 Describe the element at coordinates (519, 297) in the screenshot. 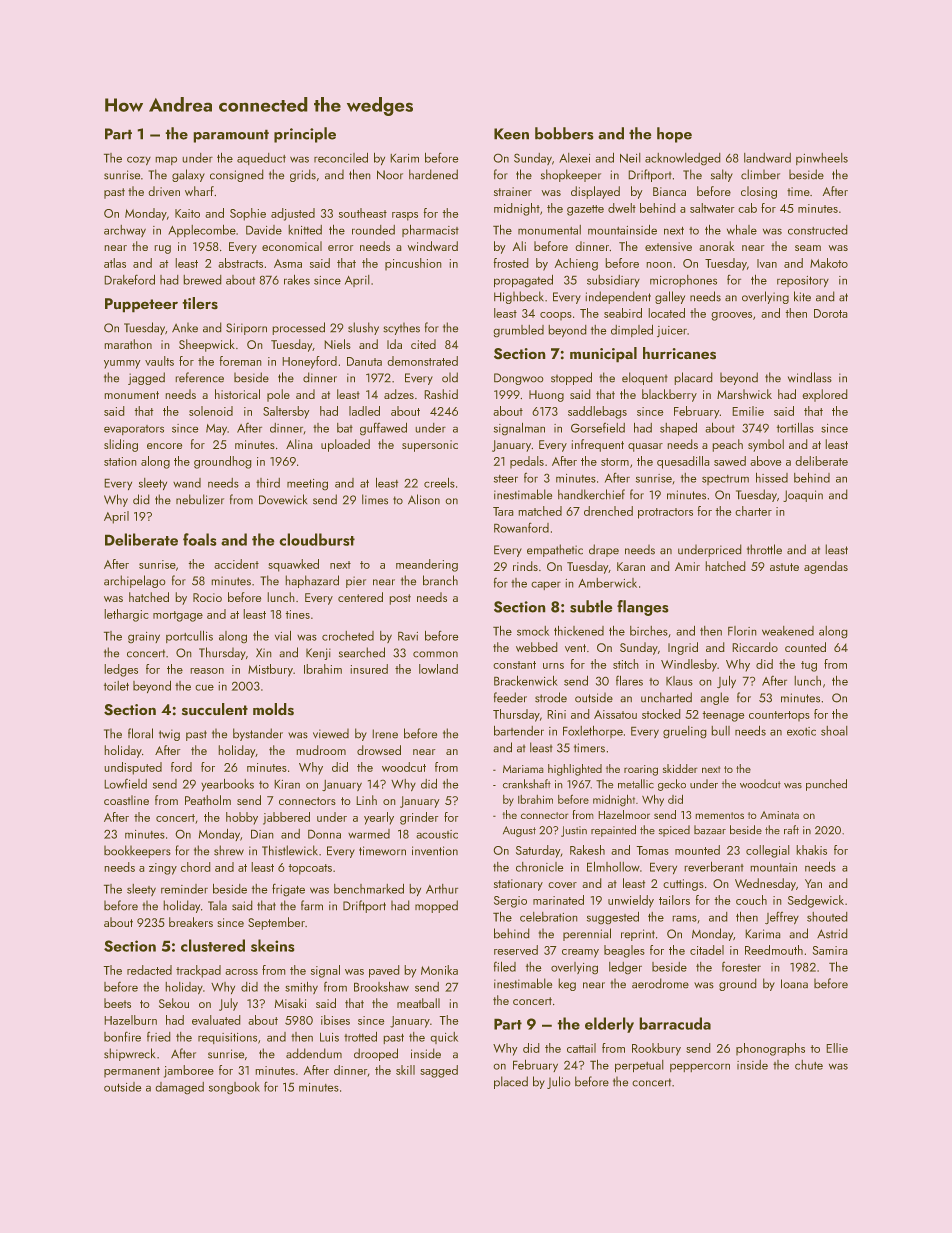

I see `Highbeck` at that location.
